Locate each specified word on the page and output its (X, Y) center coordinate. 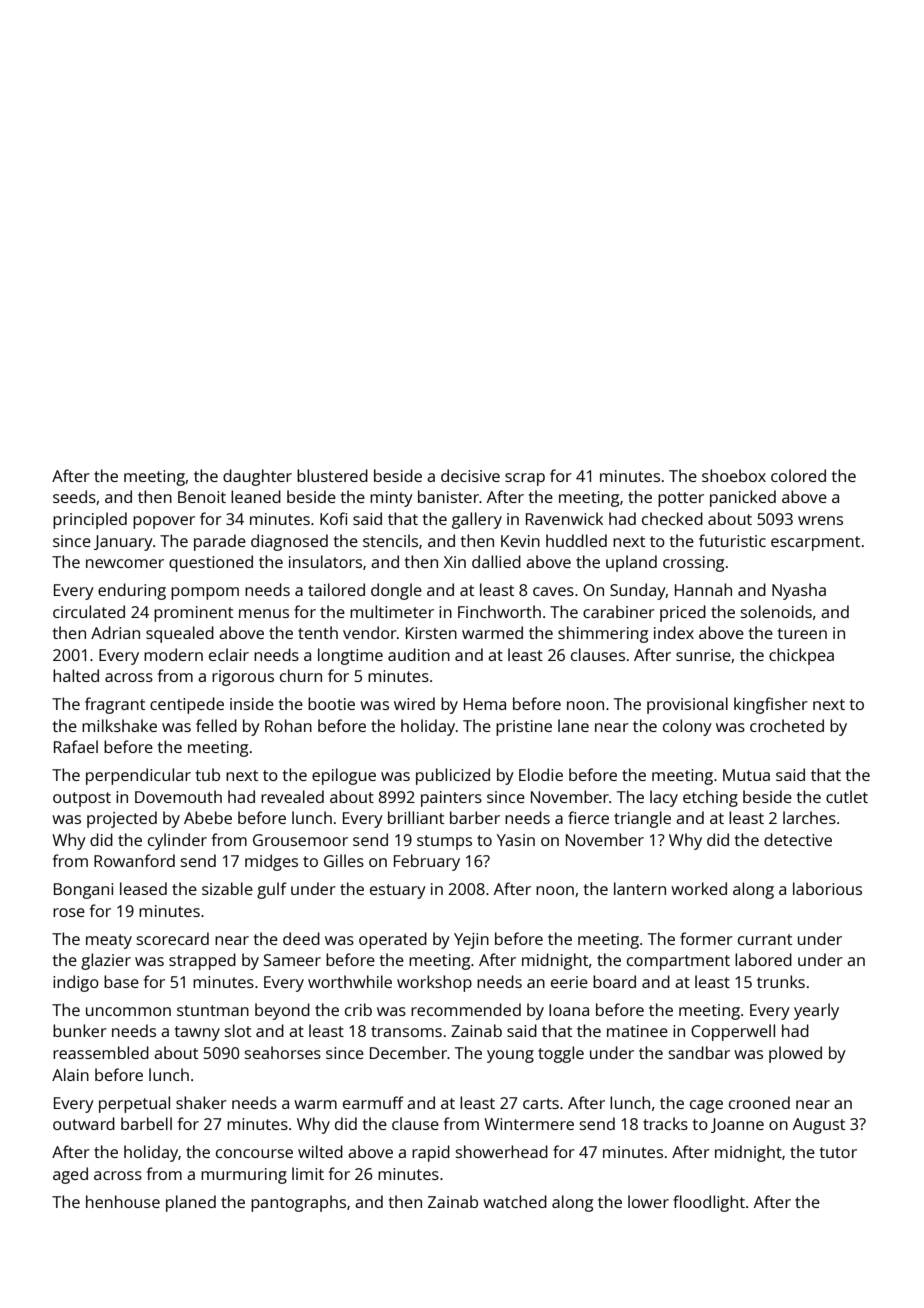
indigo (76, 983)
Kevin (520, 541)
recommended (466, 1009)
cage (706, 1106)
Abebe (208, 817)
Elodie (541, 774)
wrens (820, 520)
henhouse (123, 1201)
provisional (687, 705)
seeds (74, 496)
